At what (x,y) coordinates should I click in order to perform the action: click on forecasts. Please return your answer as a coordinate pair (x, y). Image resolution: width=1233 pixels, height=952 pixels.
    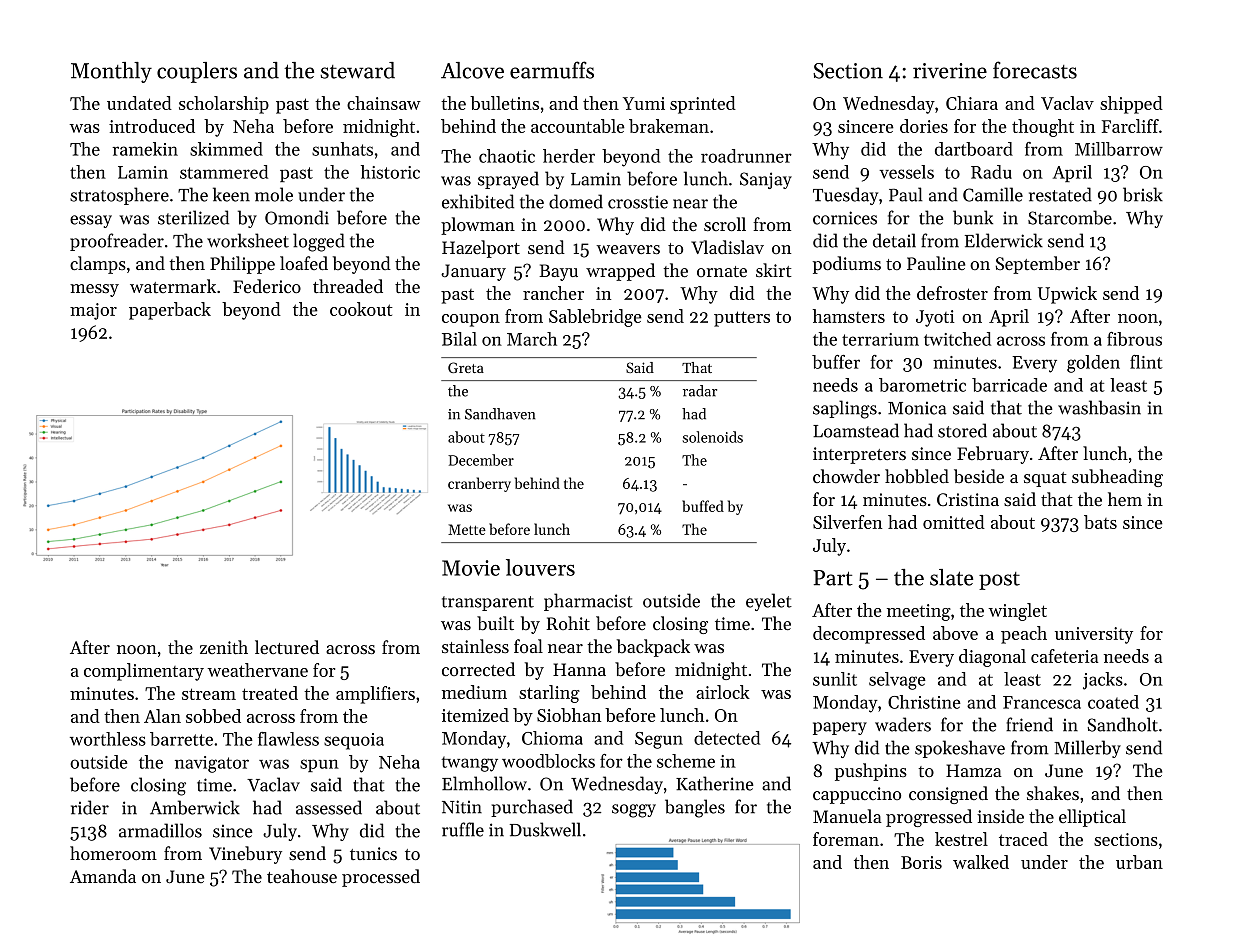
    Looking at the image, I should click on (1035, 70).
